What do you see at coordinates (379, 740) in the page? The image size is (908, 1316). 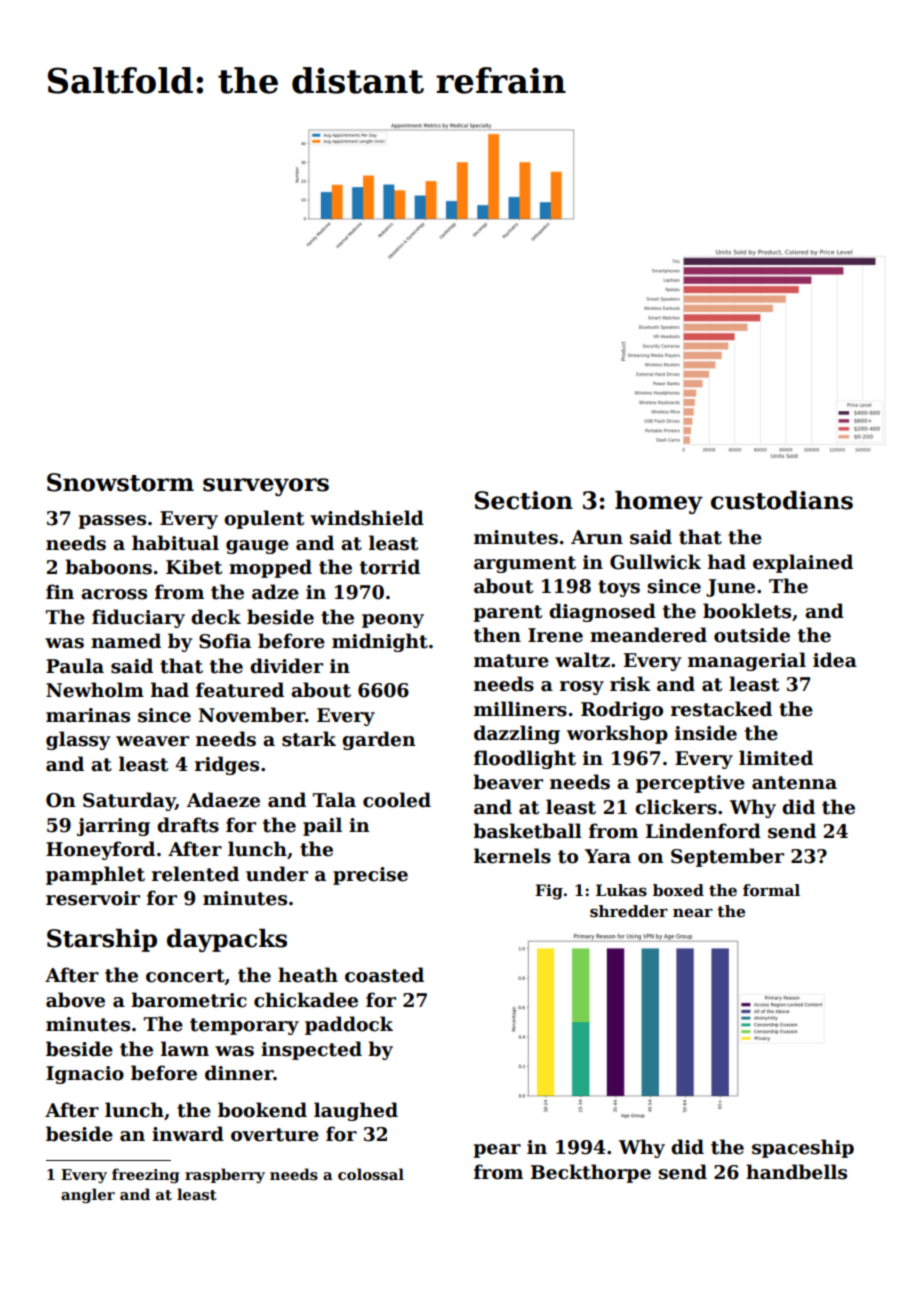 I see `garden` at bounding box center [379, 740].
